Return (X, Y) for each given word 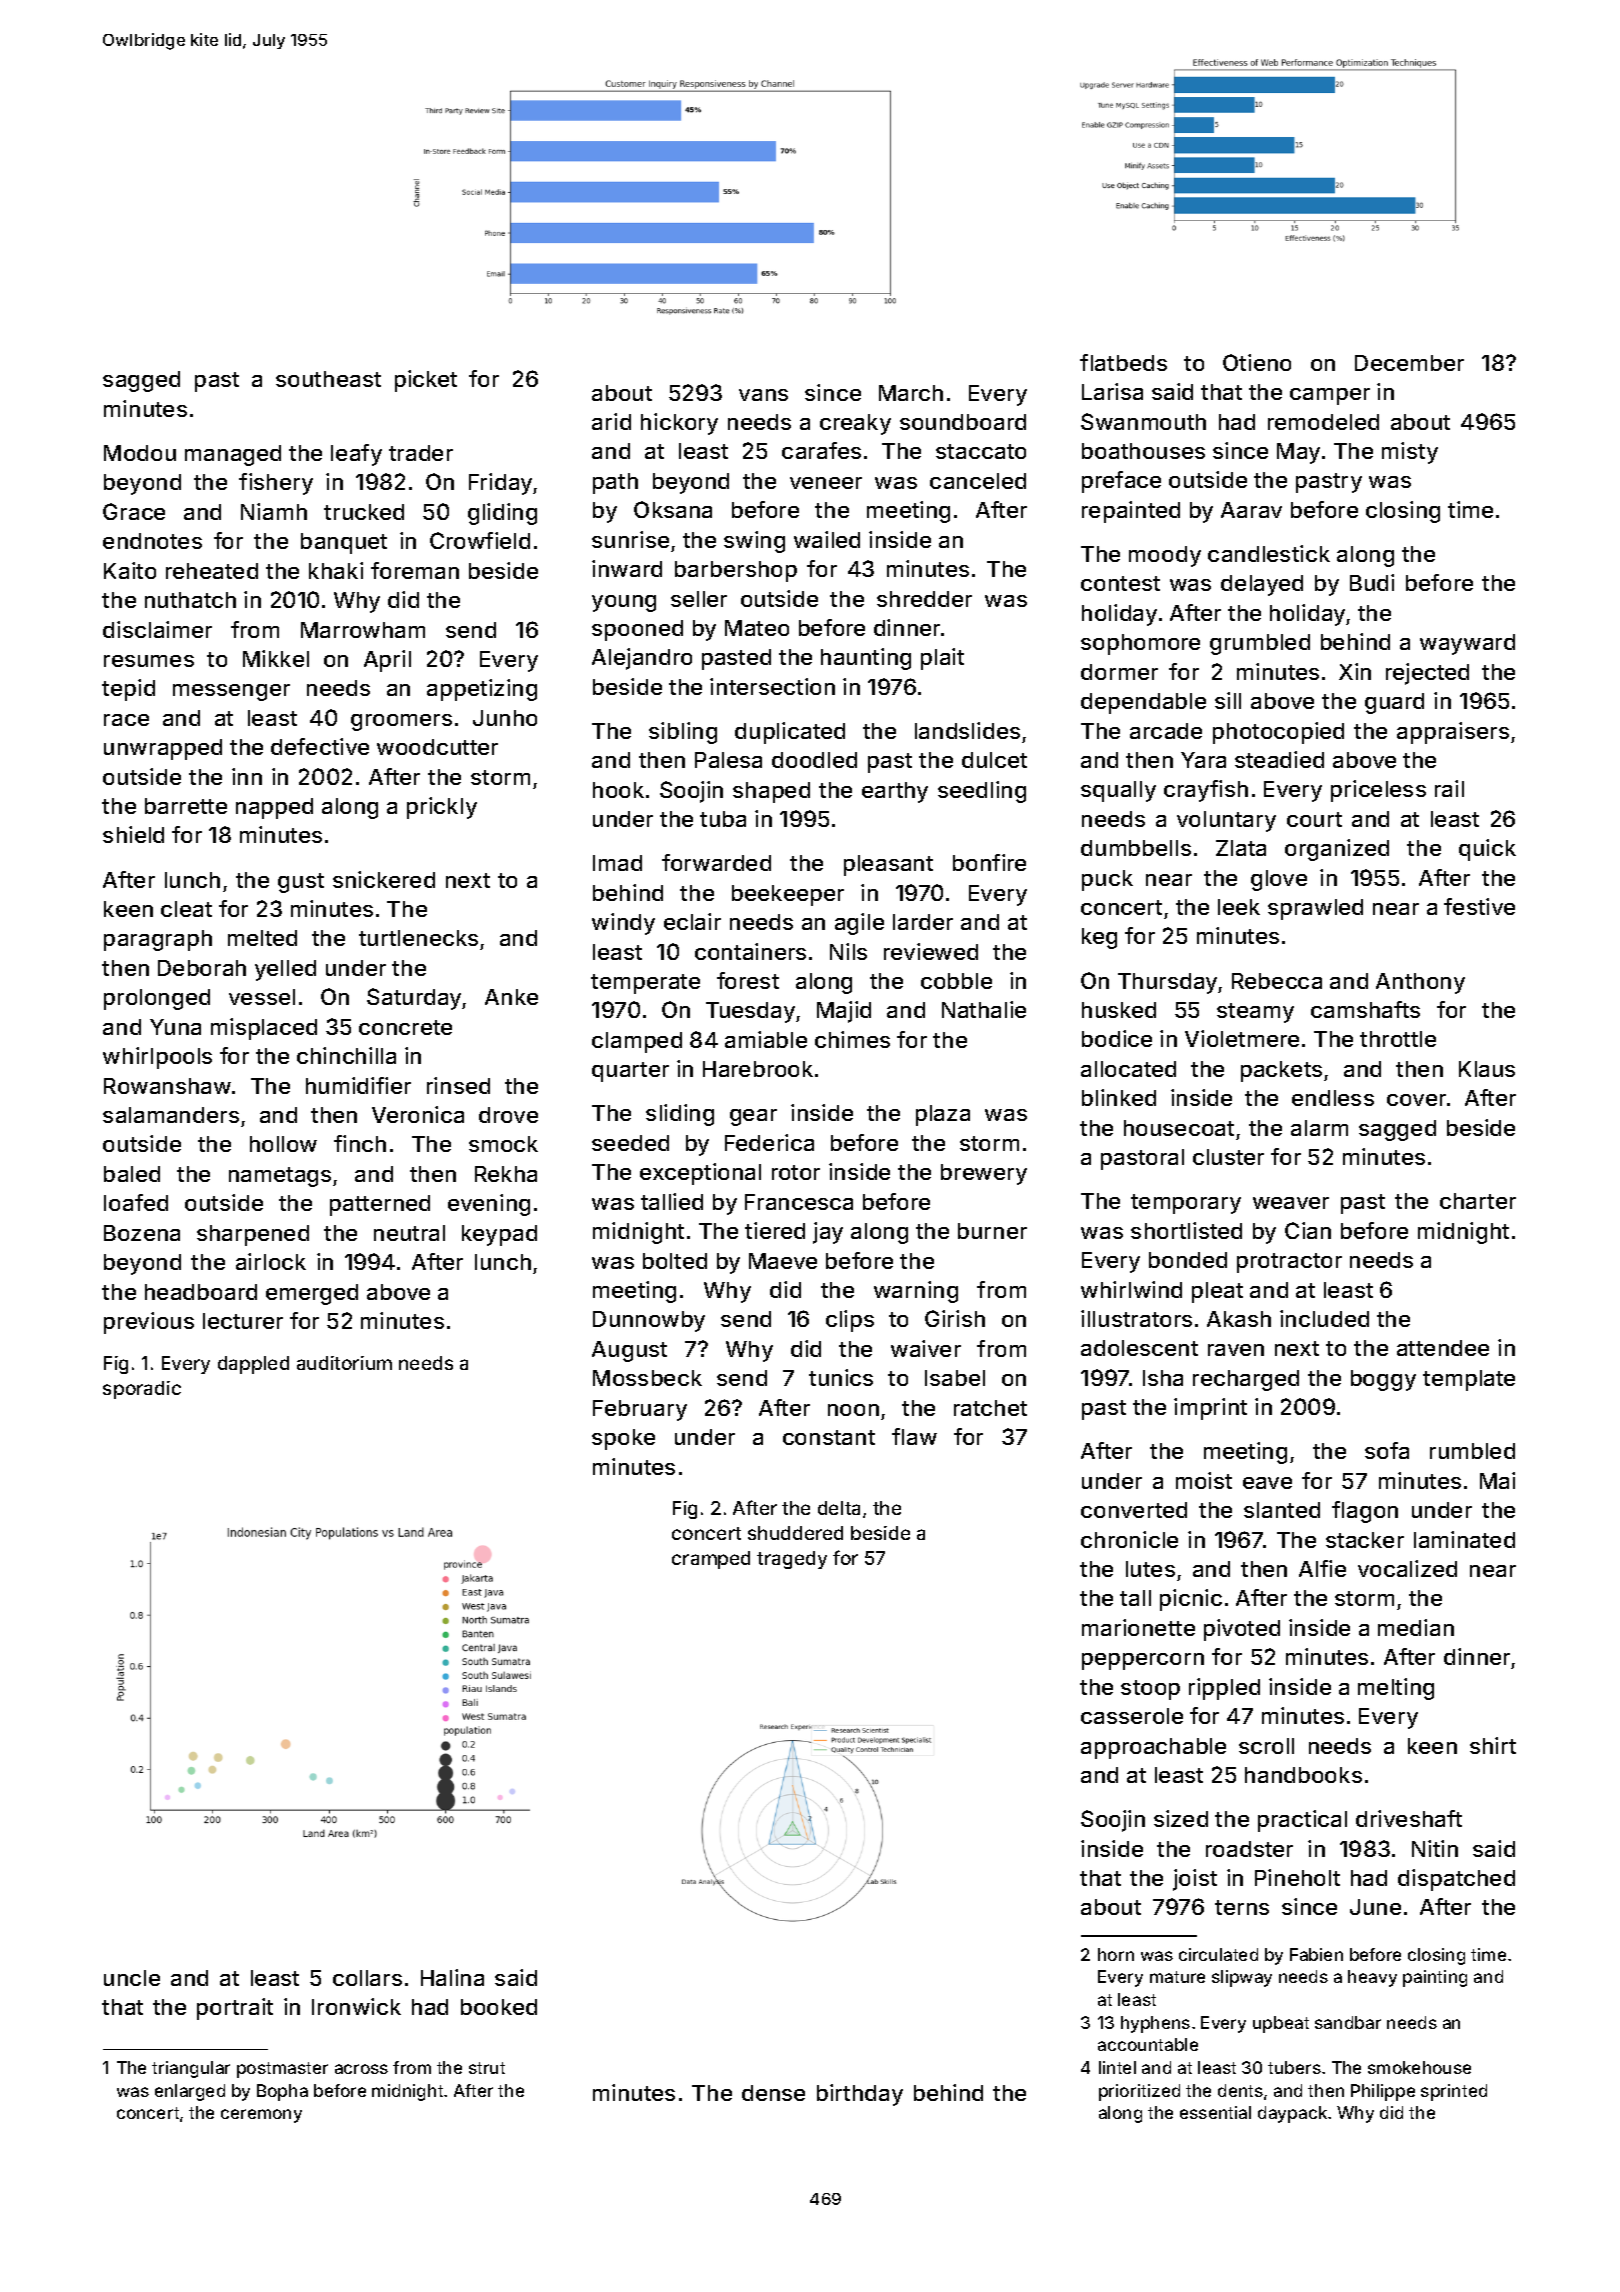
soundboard (963, 422)
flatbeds (1123, 362)
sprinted (1454, 2092)
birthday (860, 2095)
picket (426, 381)
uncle (132, 1978)
